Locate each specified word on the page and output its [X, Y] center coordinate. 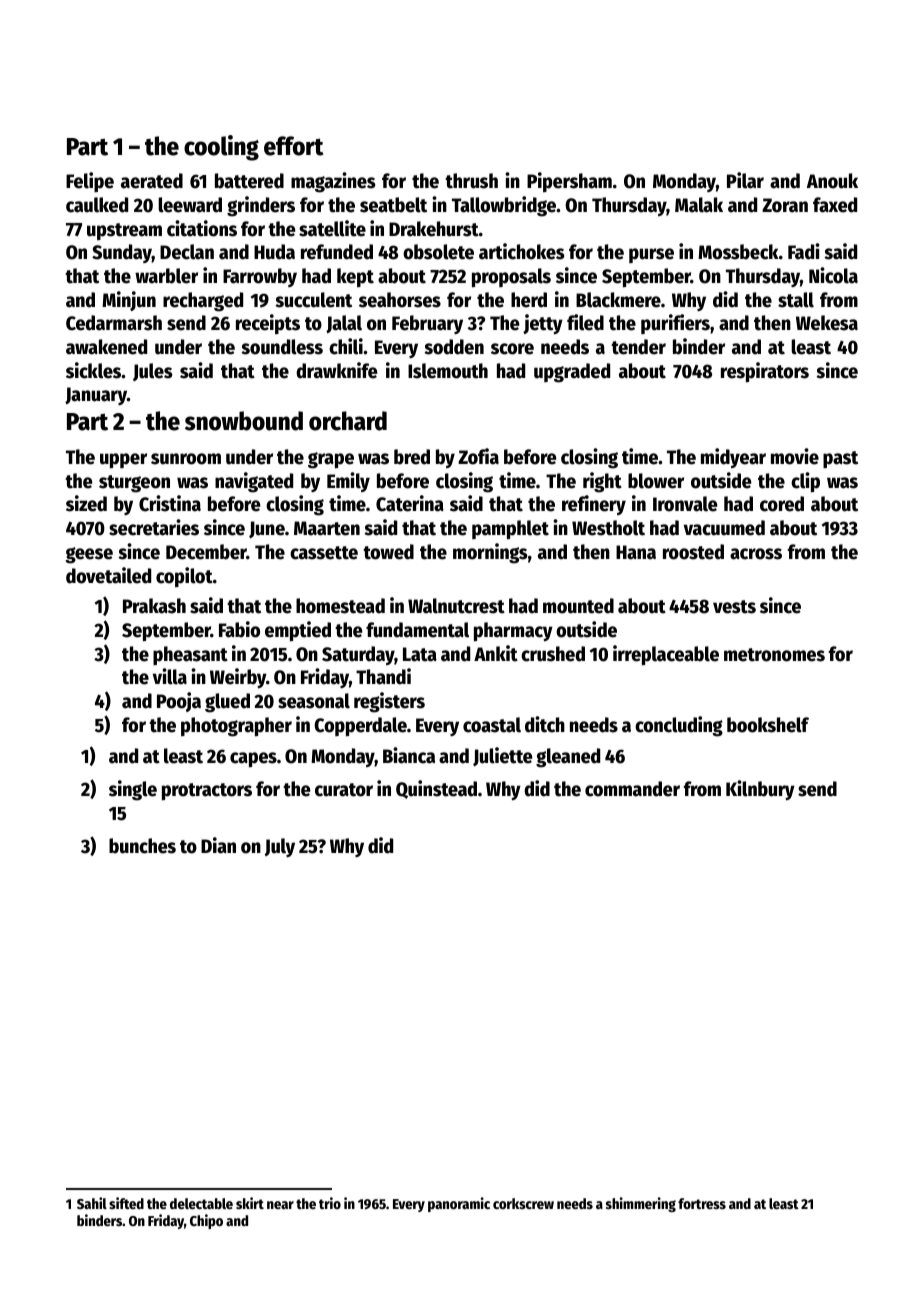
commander [632, 789]
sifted [126, 1203]
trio [330, 1203]
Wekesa [827, 323]
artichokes [521, 251]
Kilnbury [760, 790]
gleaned [568, 758]
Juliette [503, 756]
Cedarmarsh [114, 323]
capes [253, 759]
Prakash [154, 606]
